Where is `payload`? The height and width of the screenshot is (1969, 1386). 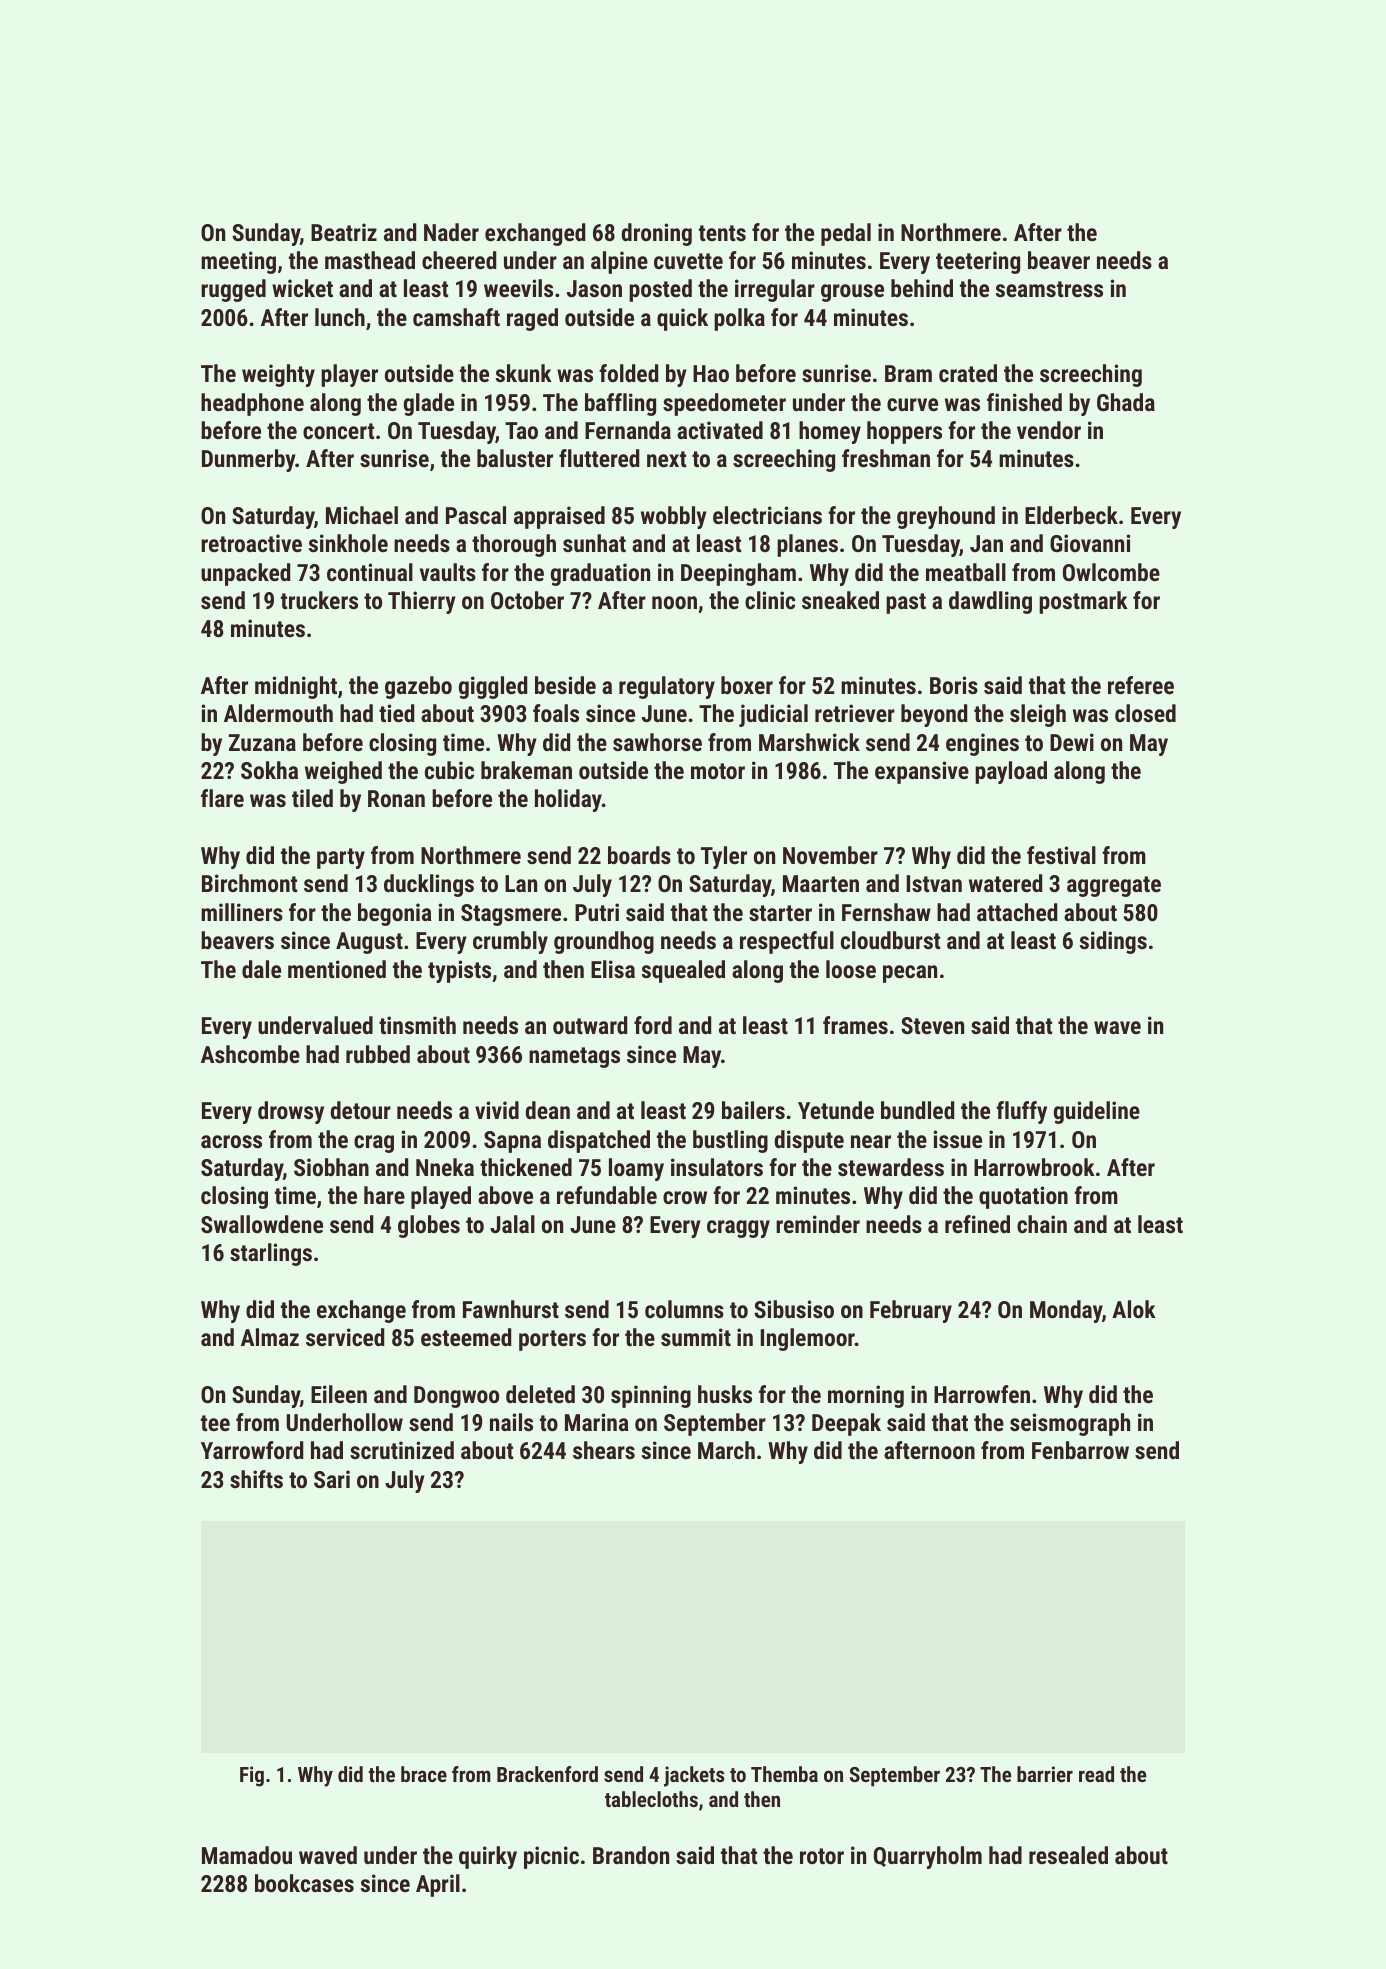
payload is located at coordinates (1011, 772).
